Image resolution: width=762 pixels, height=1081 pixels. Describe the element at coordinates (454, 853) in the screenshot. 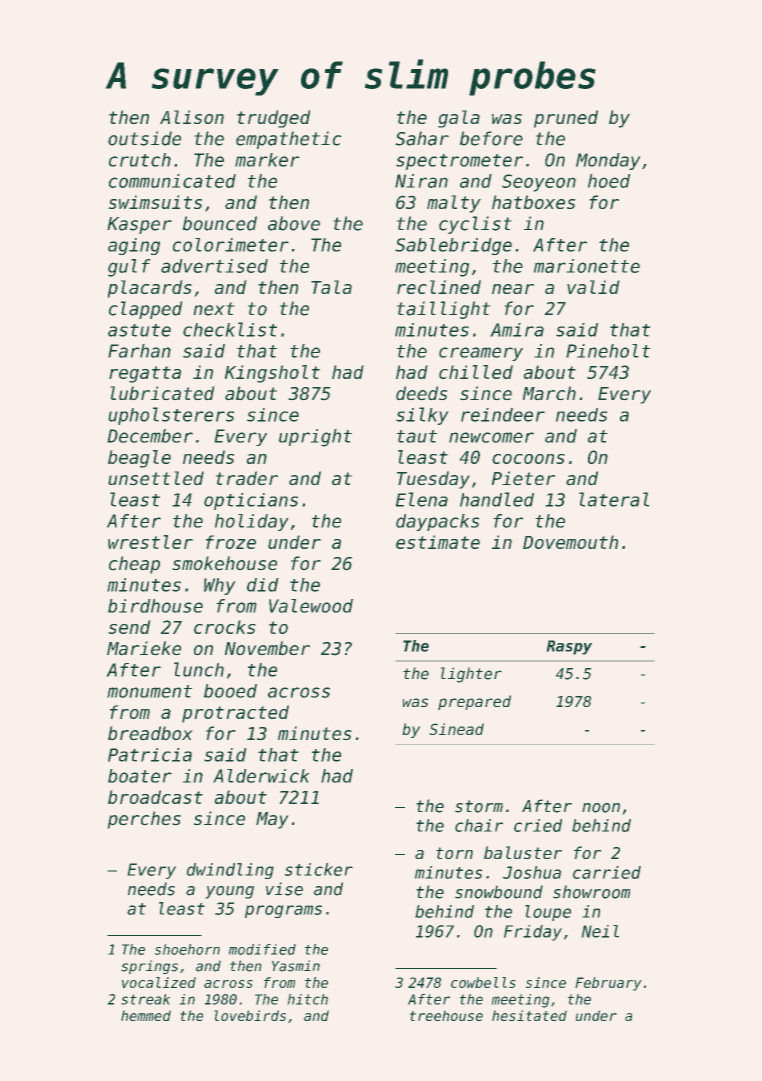

I see `torn` at that location.
